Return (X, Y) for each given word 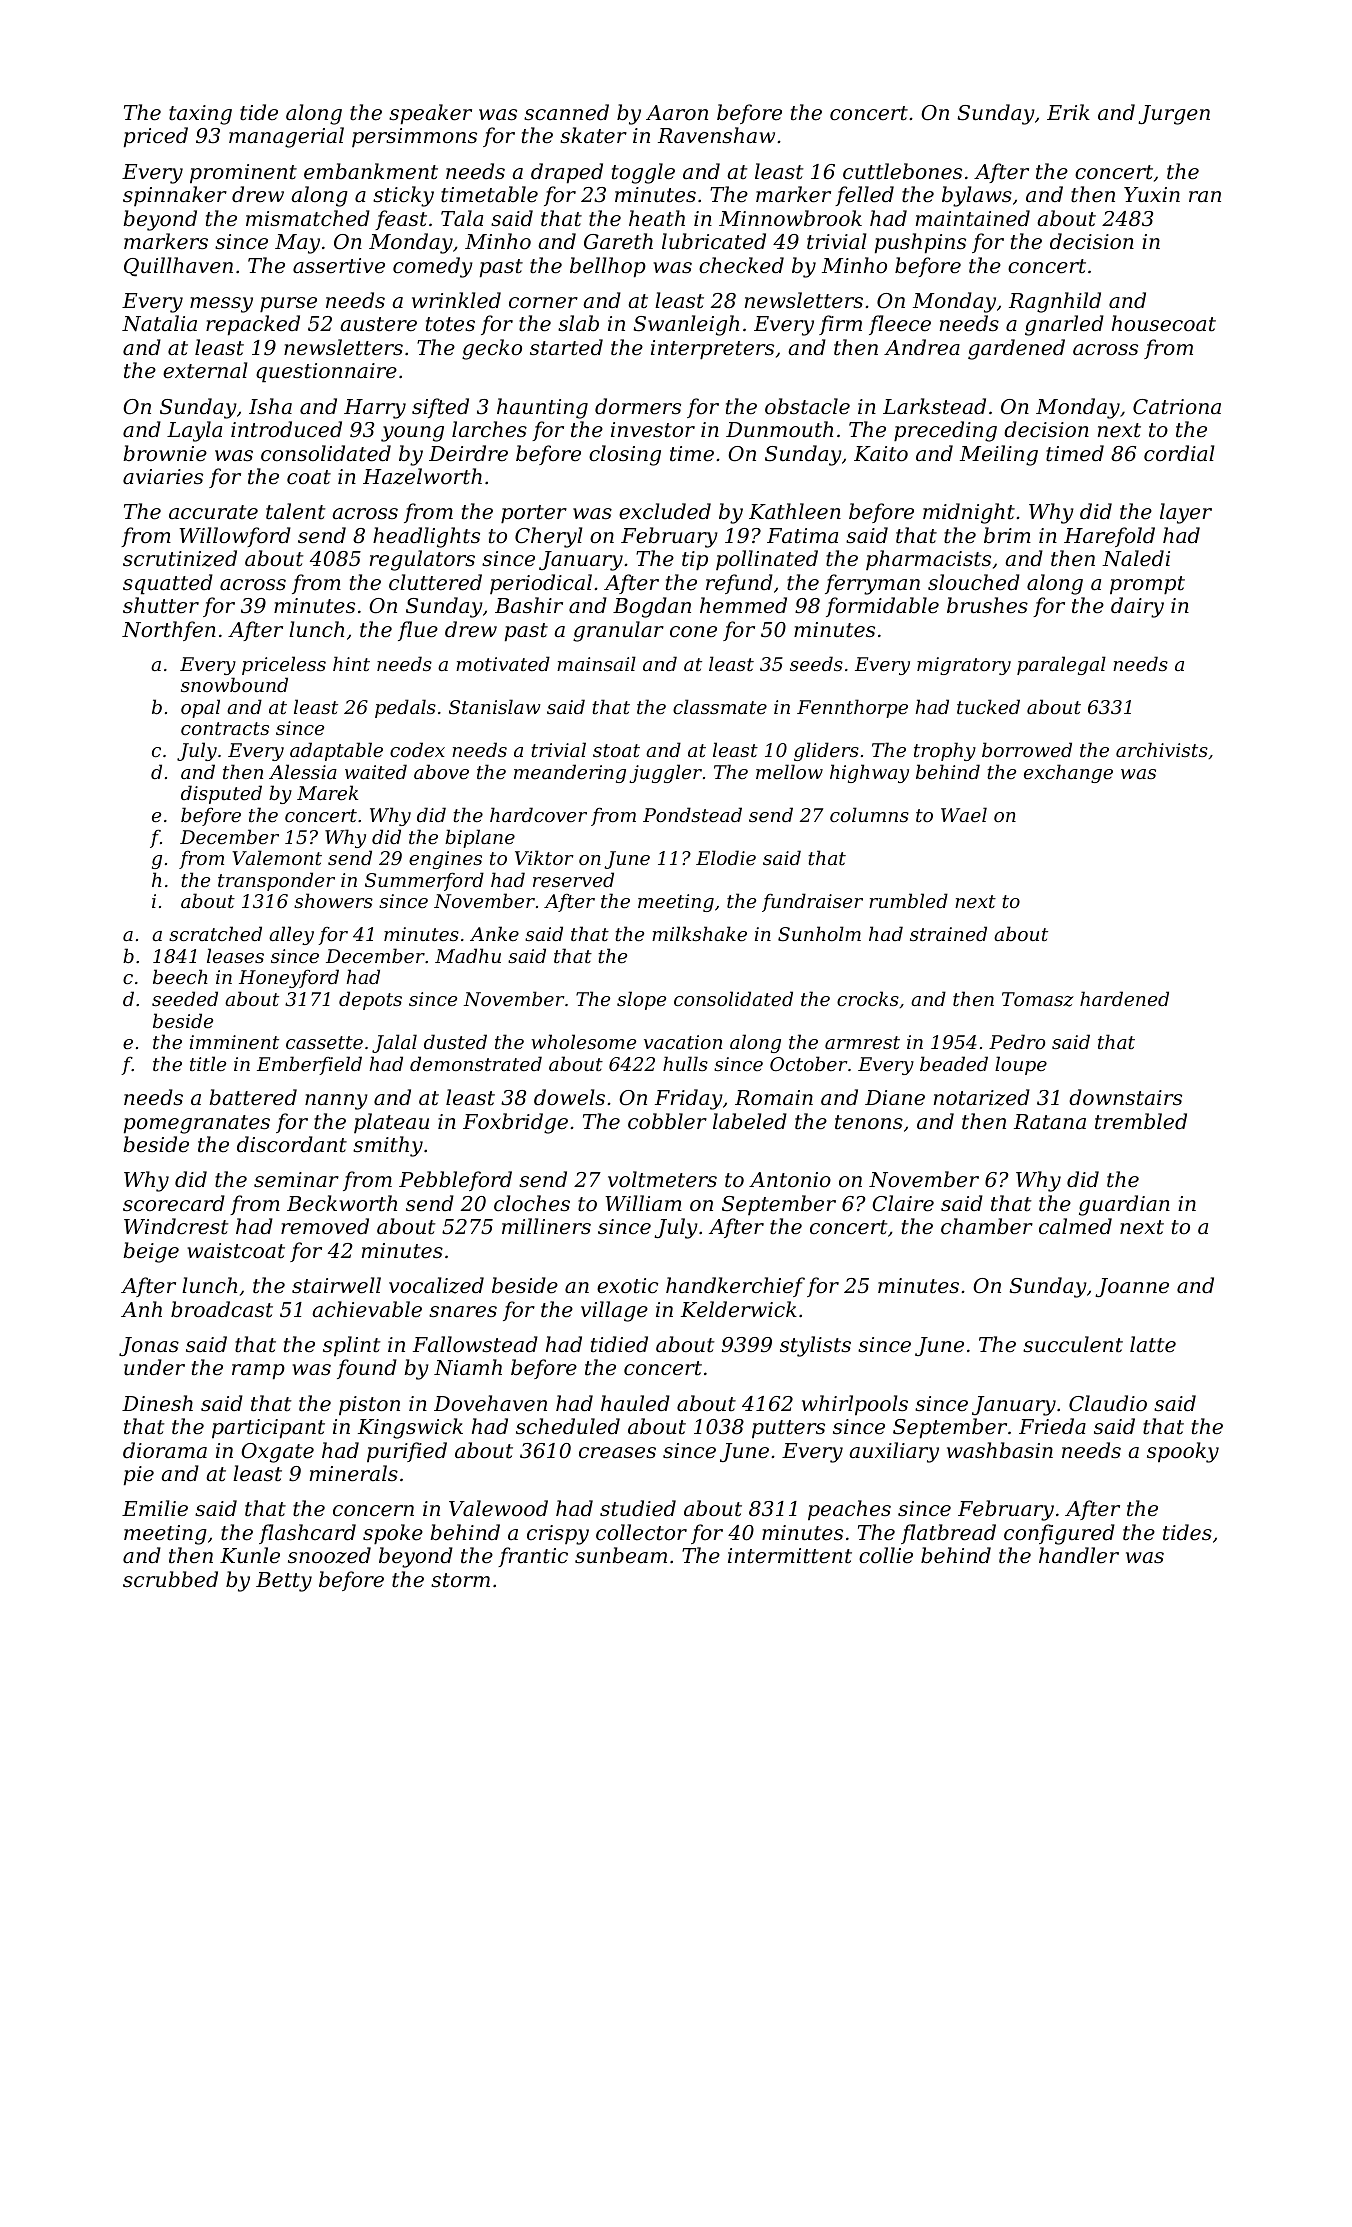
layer (1186, 513)
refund (739, 584)
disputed (221, 794)
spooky (1183, 1452)
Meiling (999, 455)
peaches (849, 1510)
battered (253, 1097)
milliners (546, 1226)
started (566, 347)
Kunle (250, 1555)
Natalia (159, 323)
